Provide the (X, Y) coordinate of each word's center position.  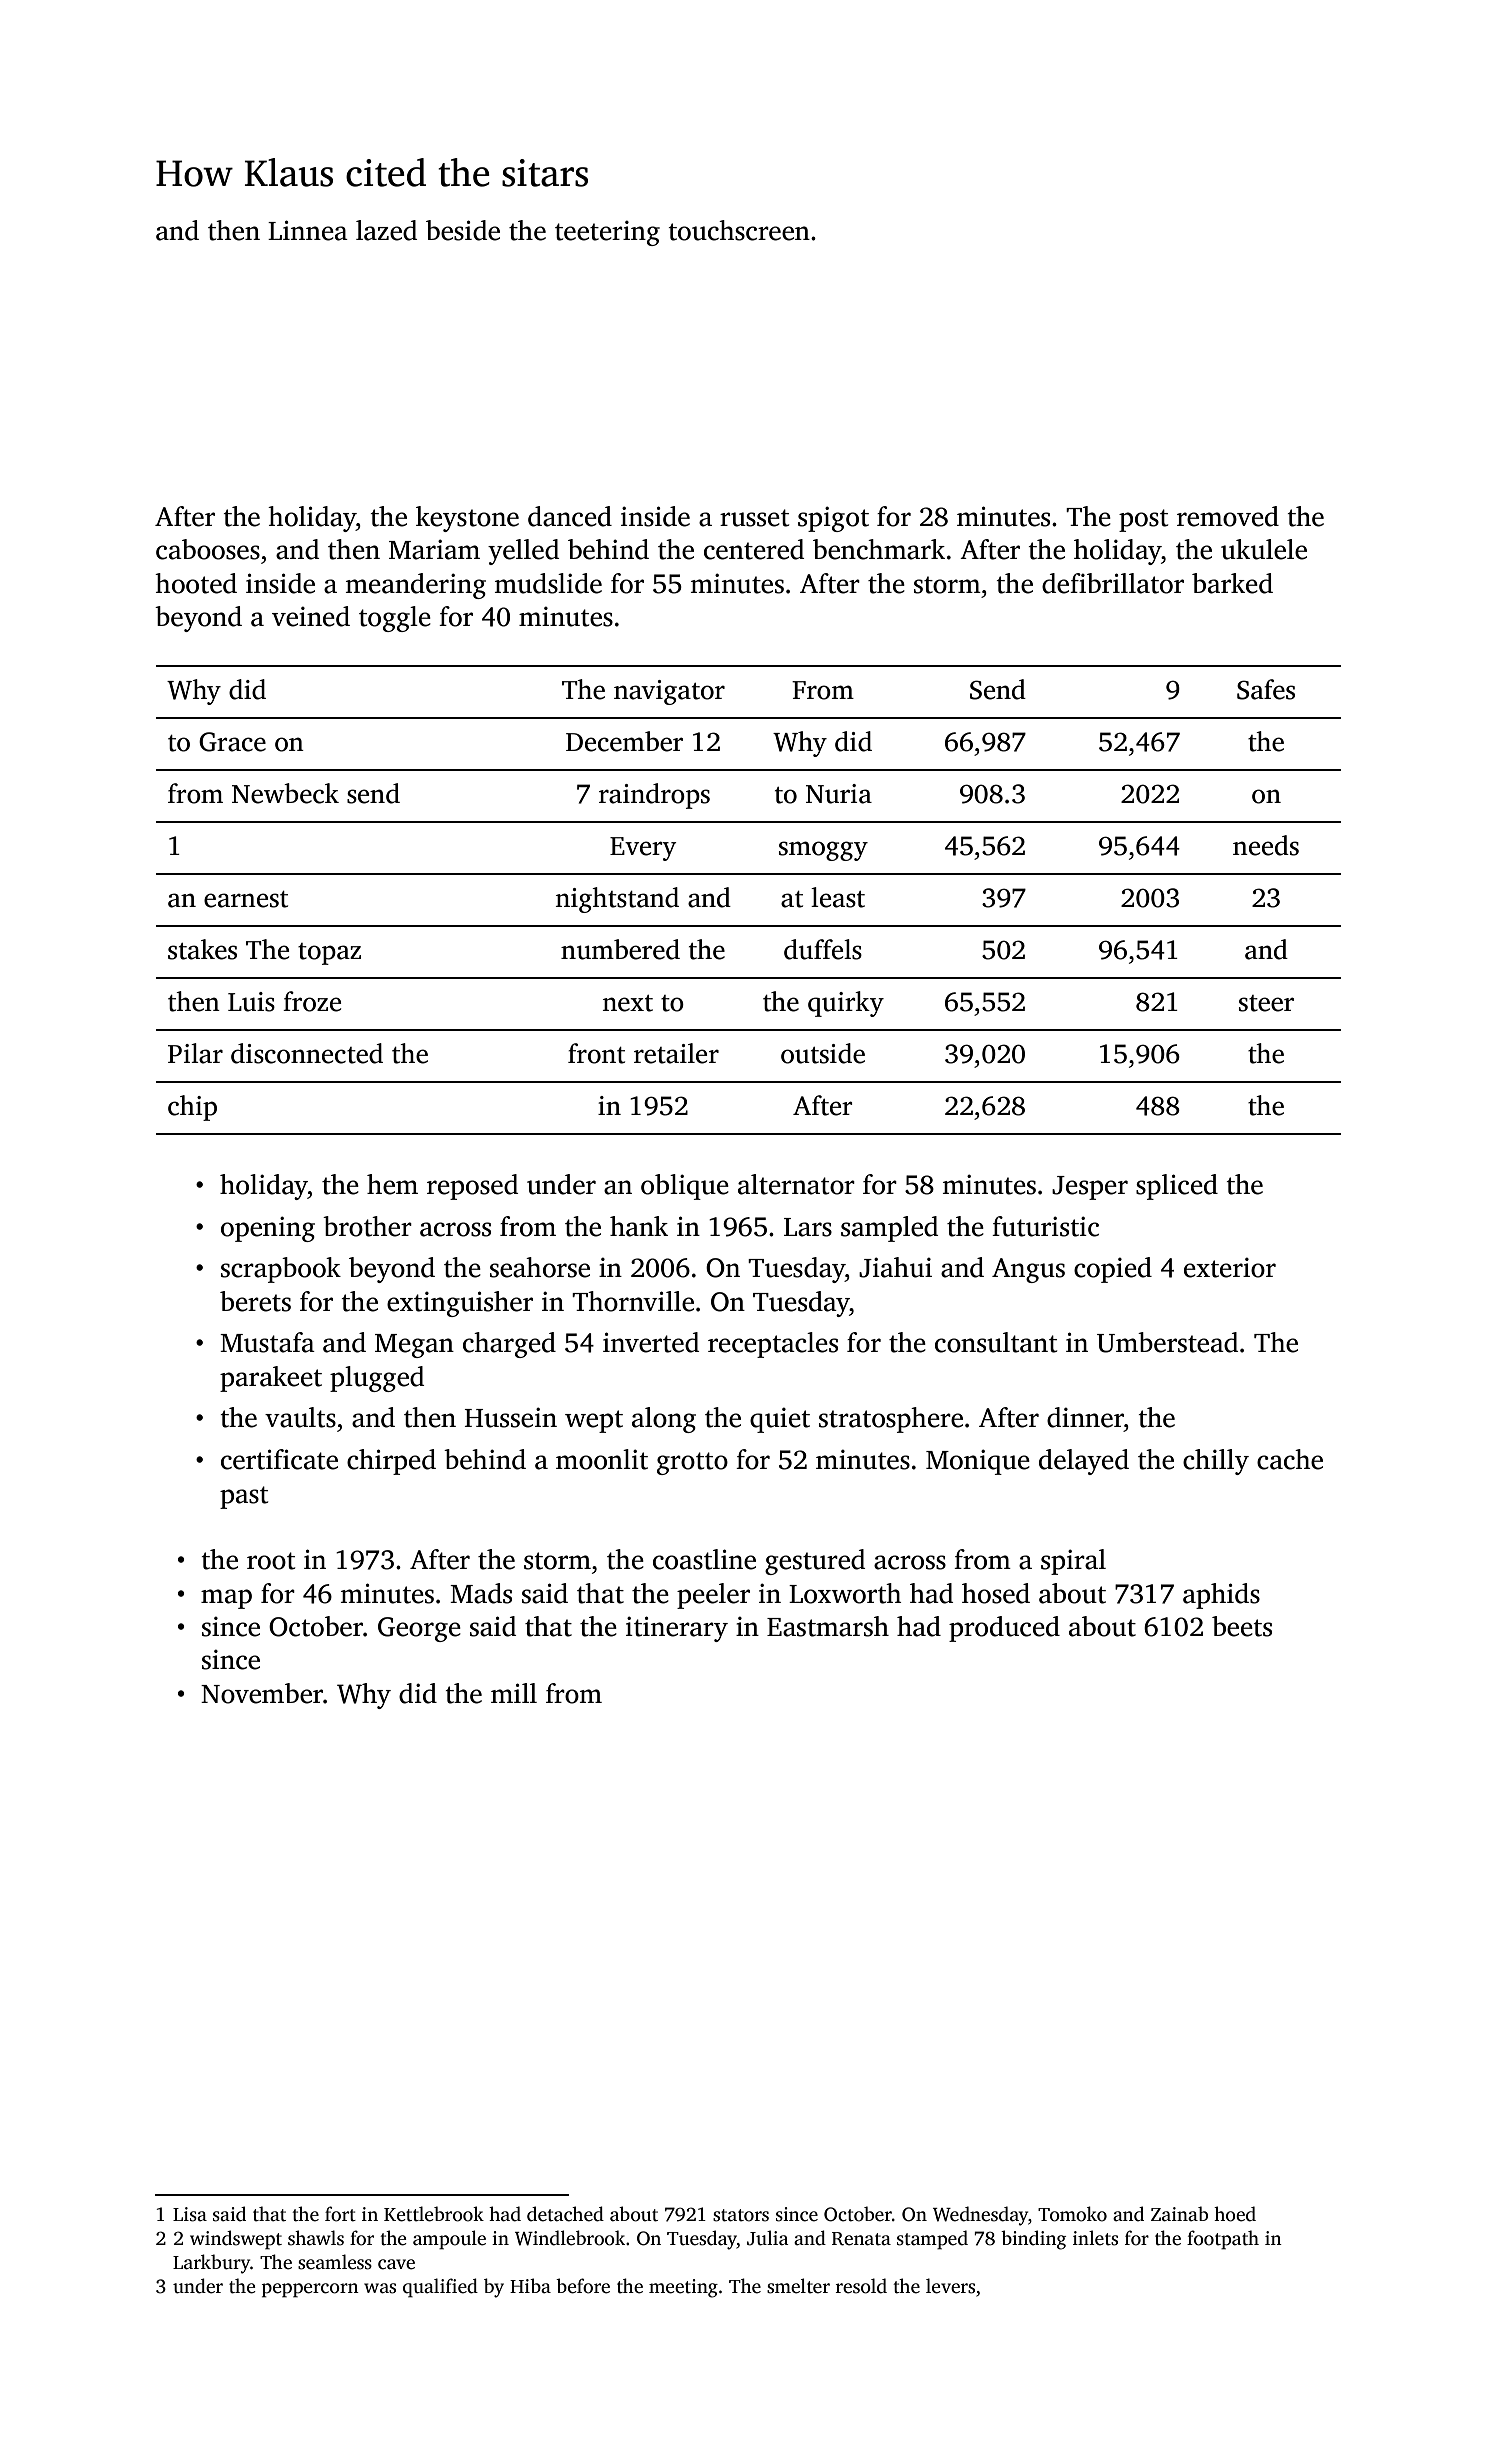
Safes (1266, 689)
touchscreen (739, 230)
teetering (607, 233)
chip (192, 1108)
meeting (683, 2288)
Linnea (308, 230)
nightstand (617, 900)
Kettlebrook (434, 2214)
